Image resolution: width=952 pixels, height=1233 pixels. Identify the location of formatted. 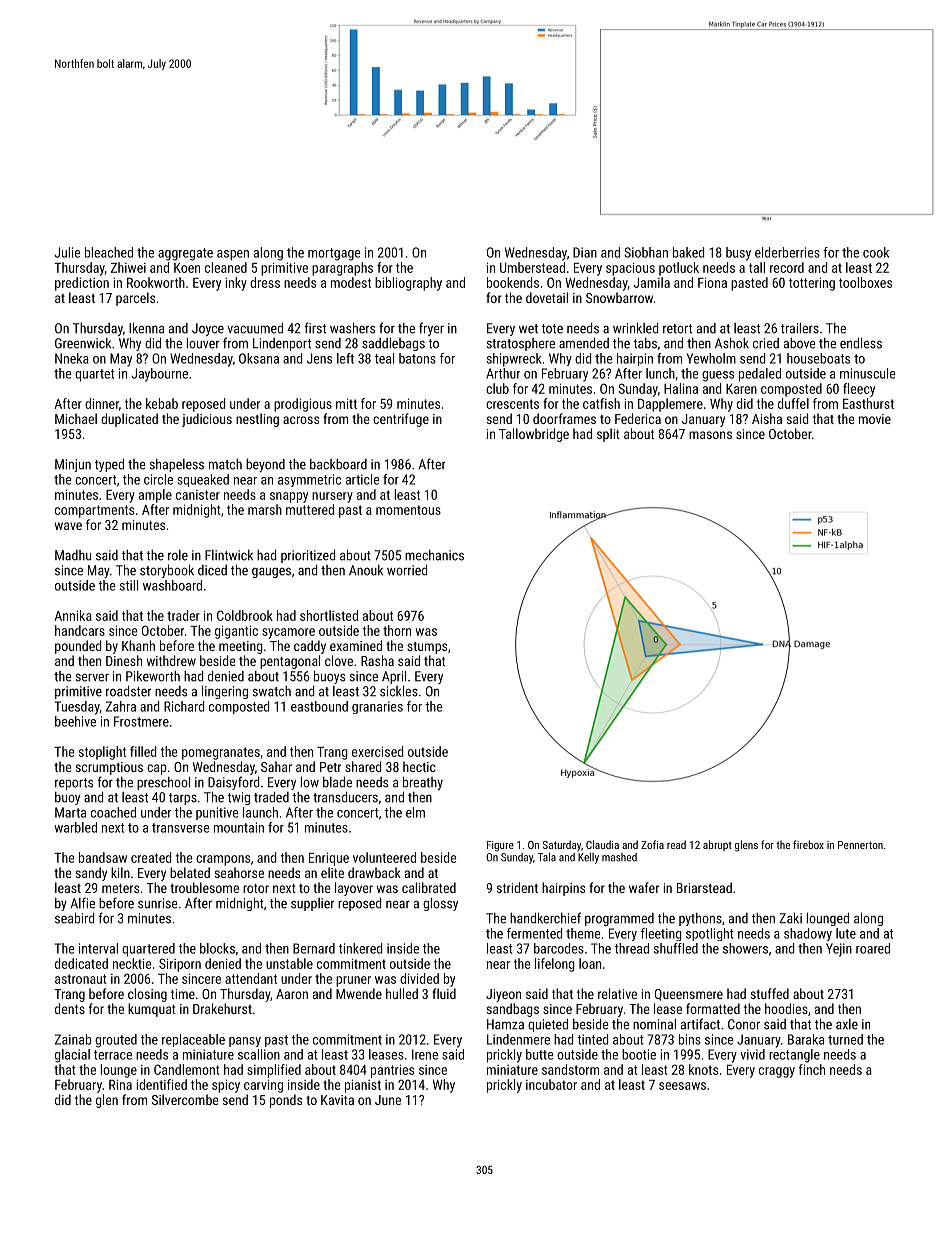
(713, 1008).
